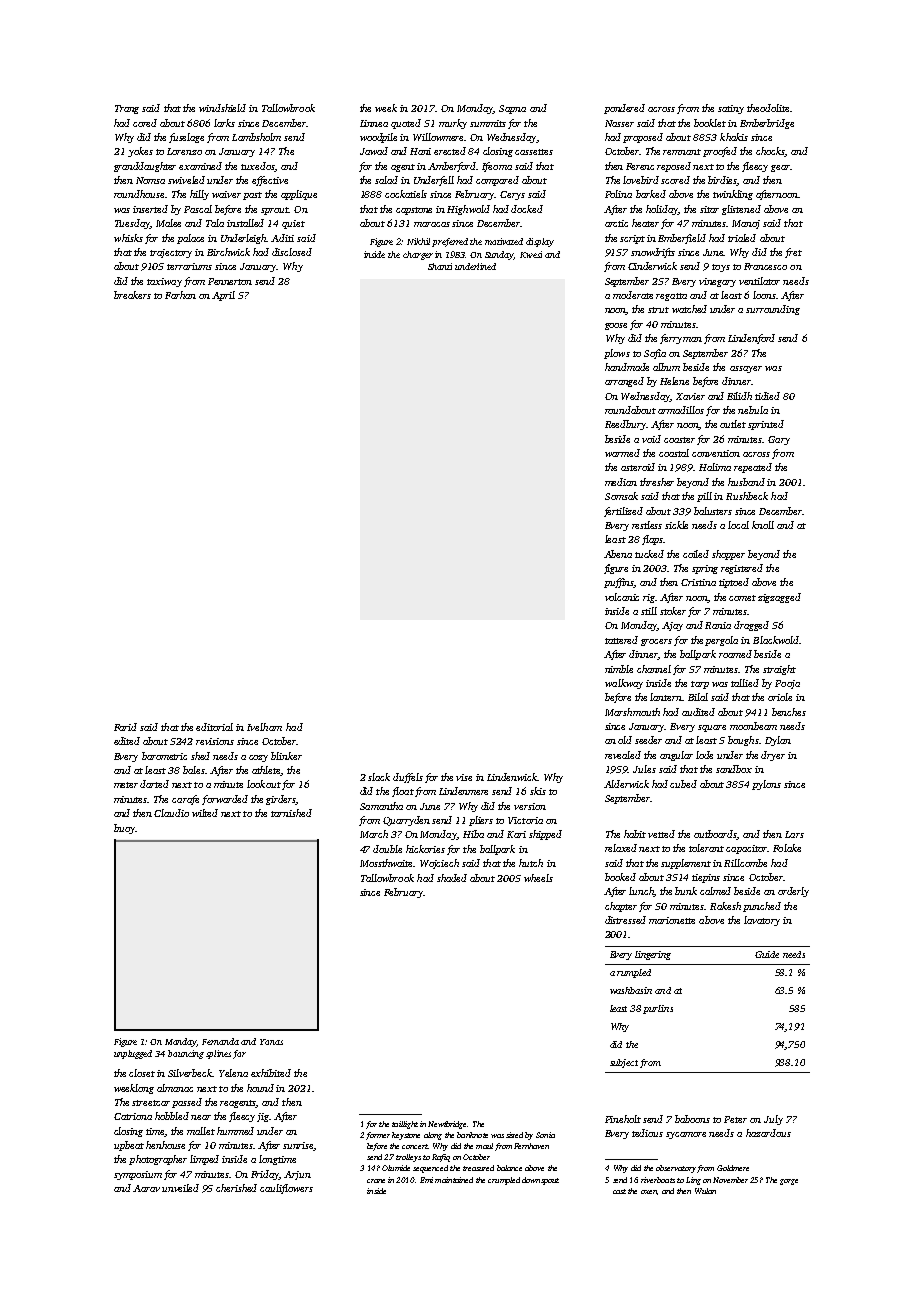  Describe the element at coordinates (767, 396) in the screenshot. I see `tidied` at that location.
